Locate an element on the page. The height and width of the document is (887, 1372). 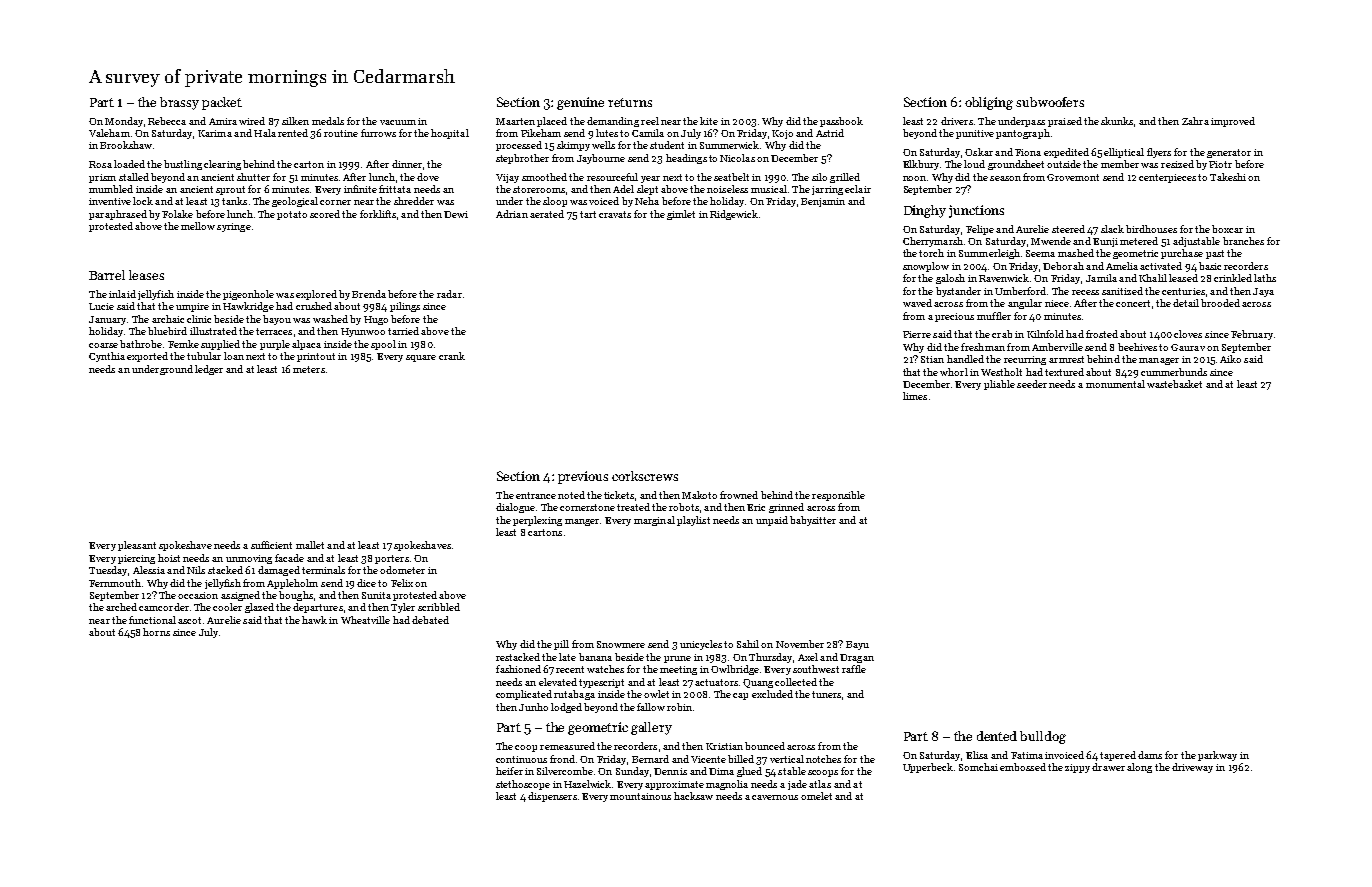
Bernard is located at coordinates (650, 759).
